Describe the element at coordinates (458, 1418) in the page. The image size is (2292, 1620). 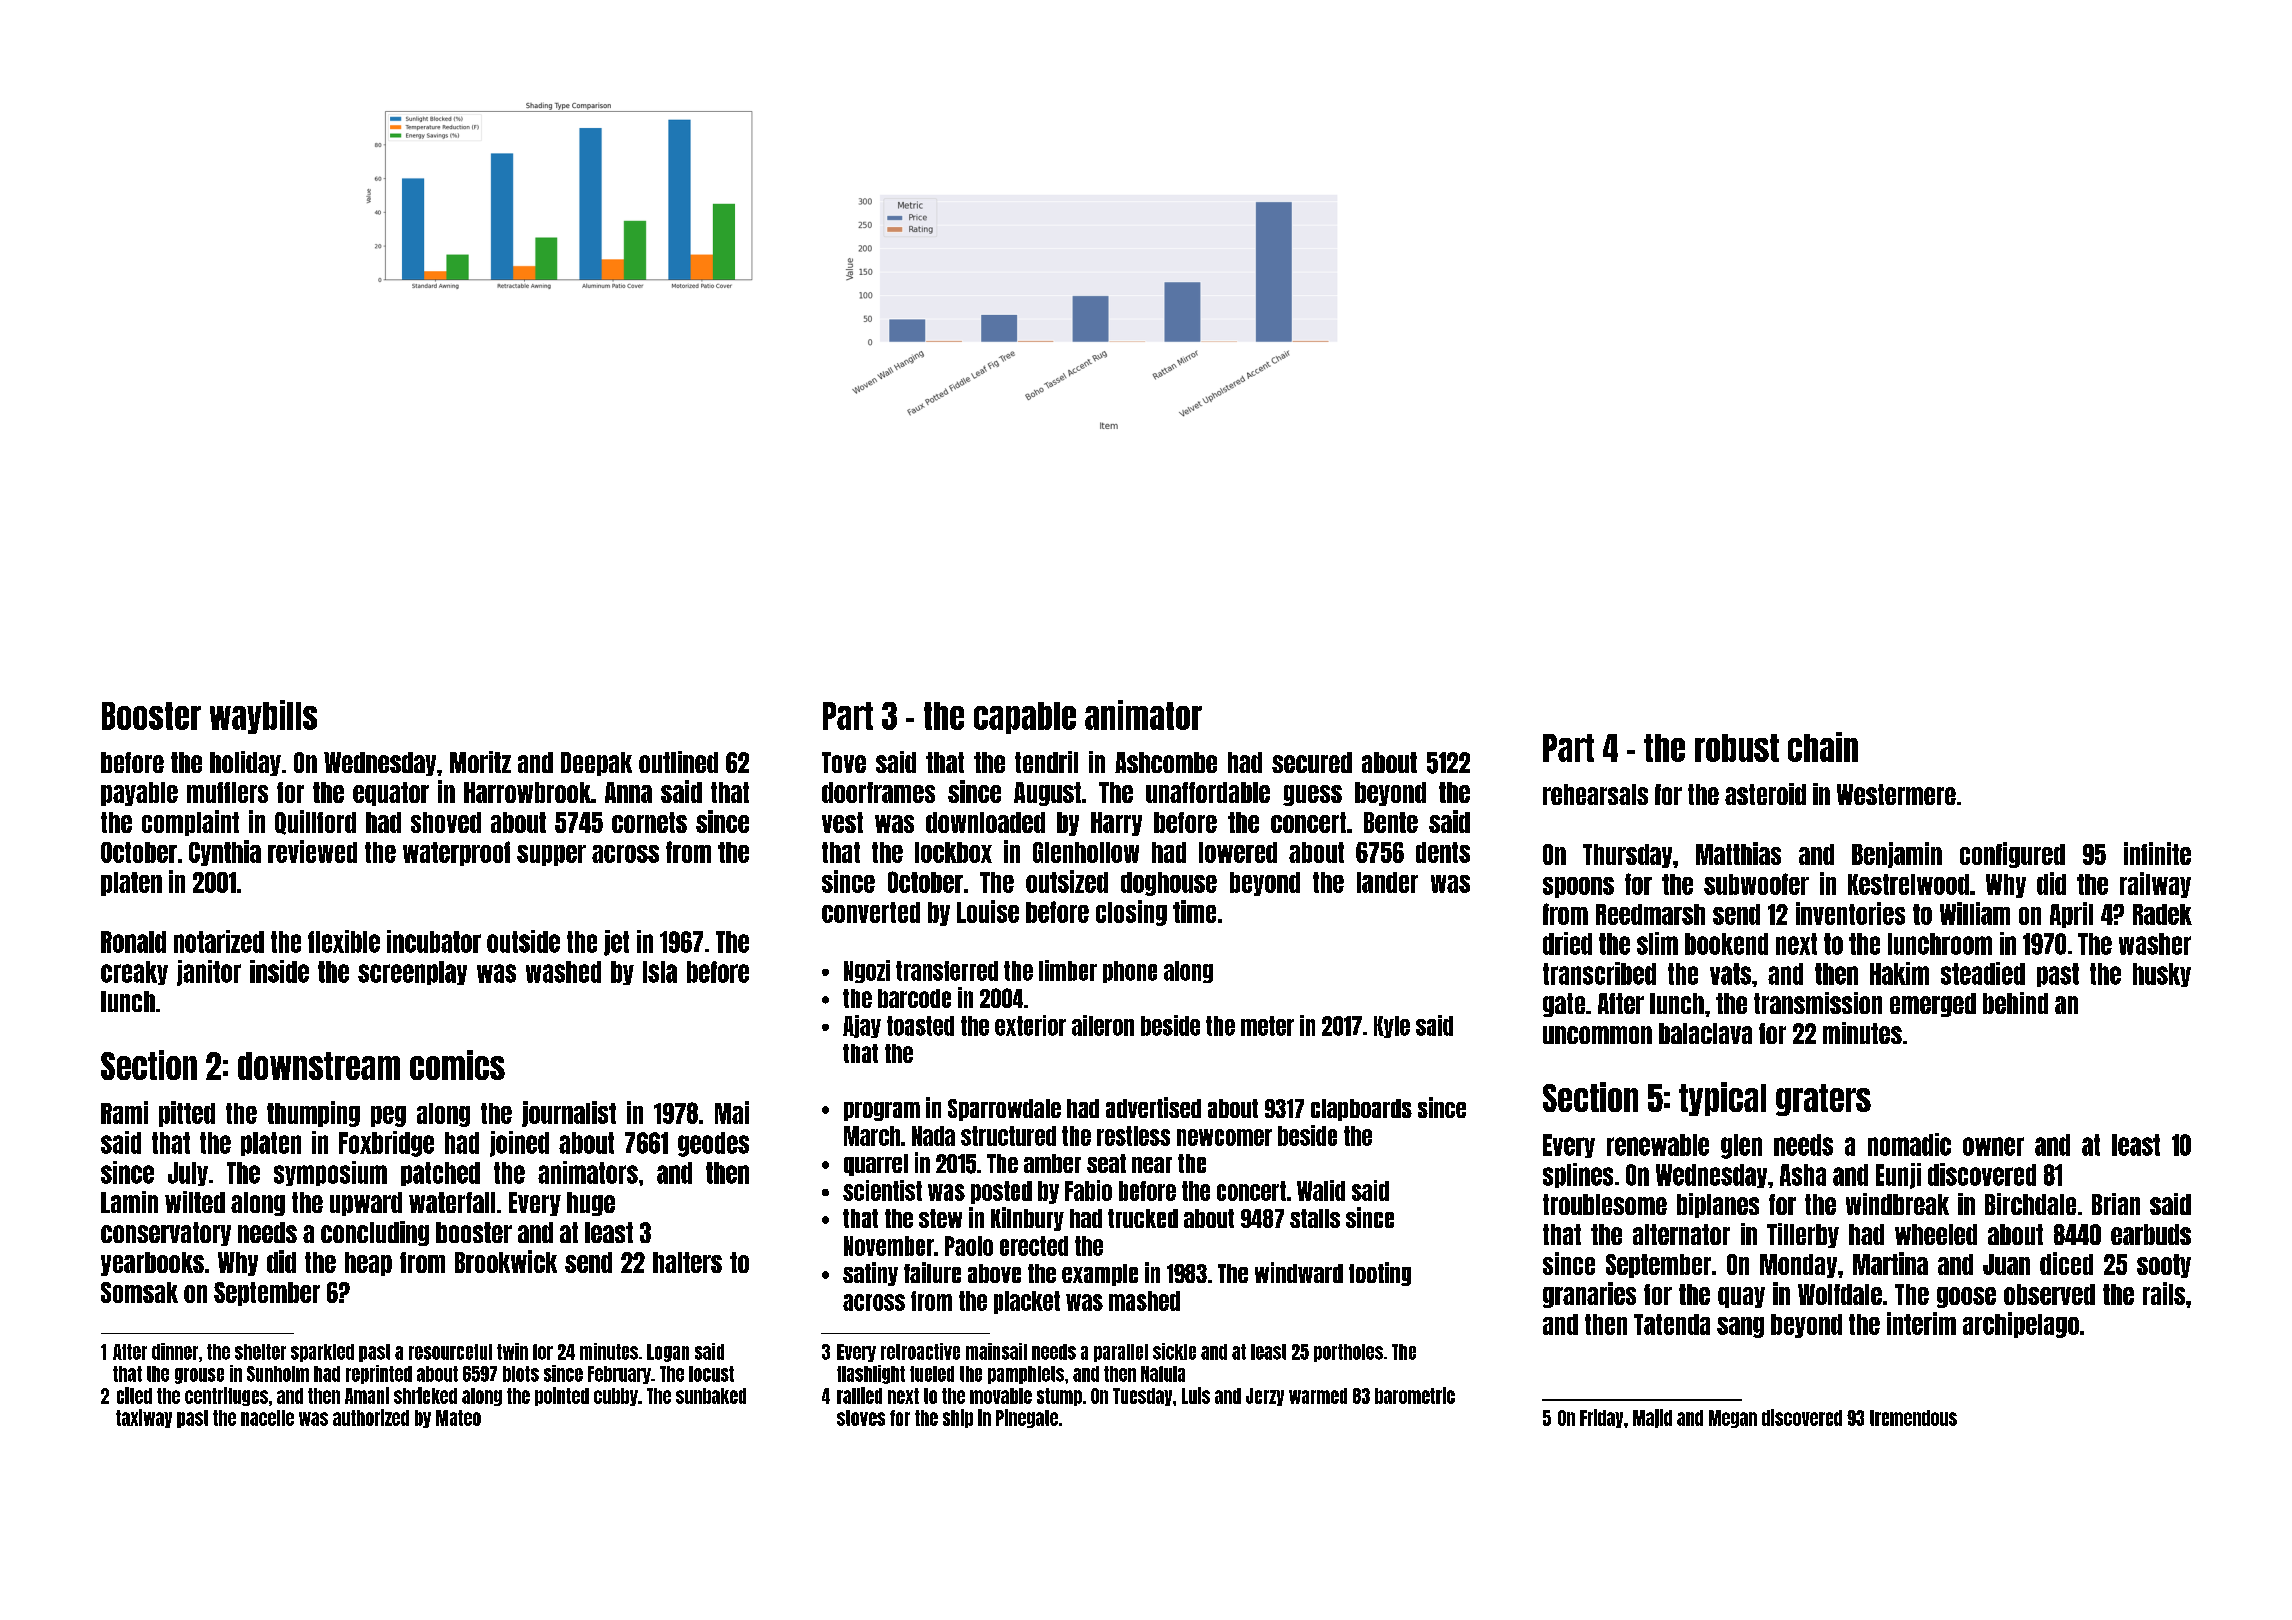
I see `Mateo` at that location.
